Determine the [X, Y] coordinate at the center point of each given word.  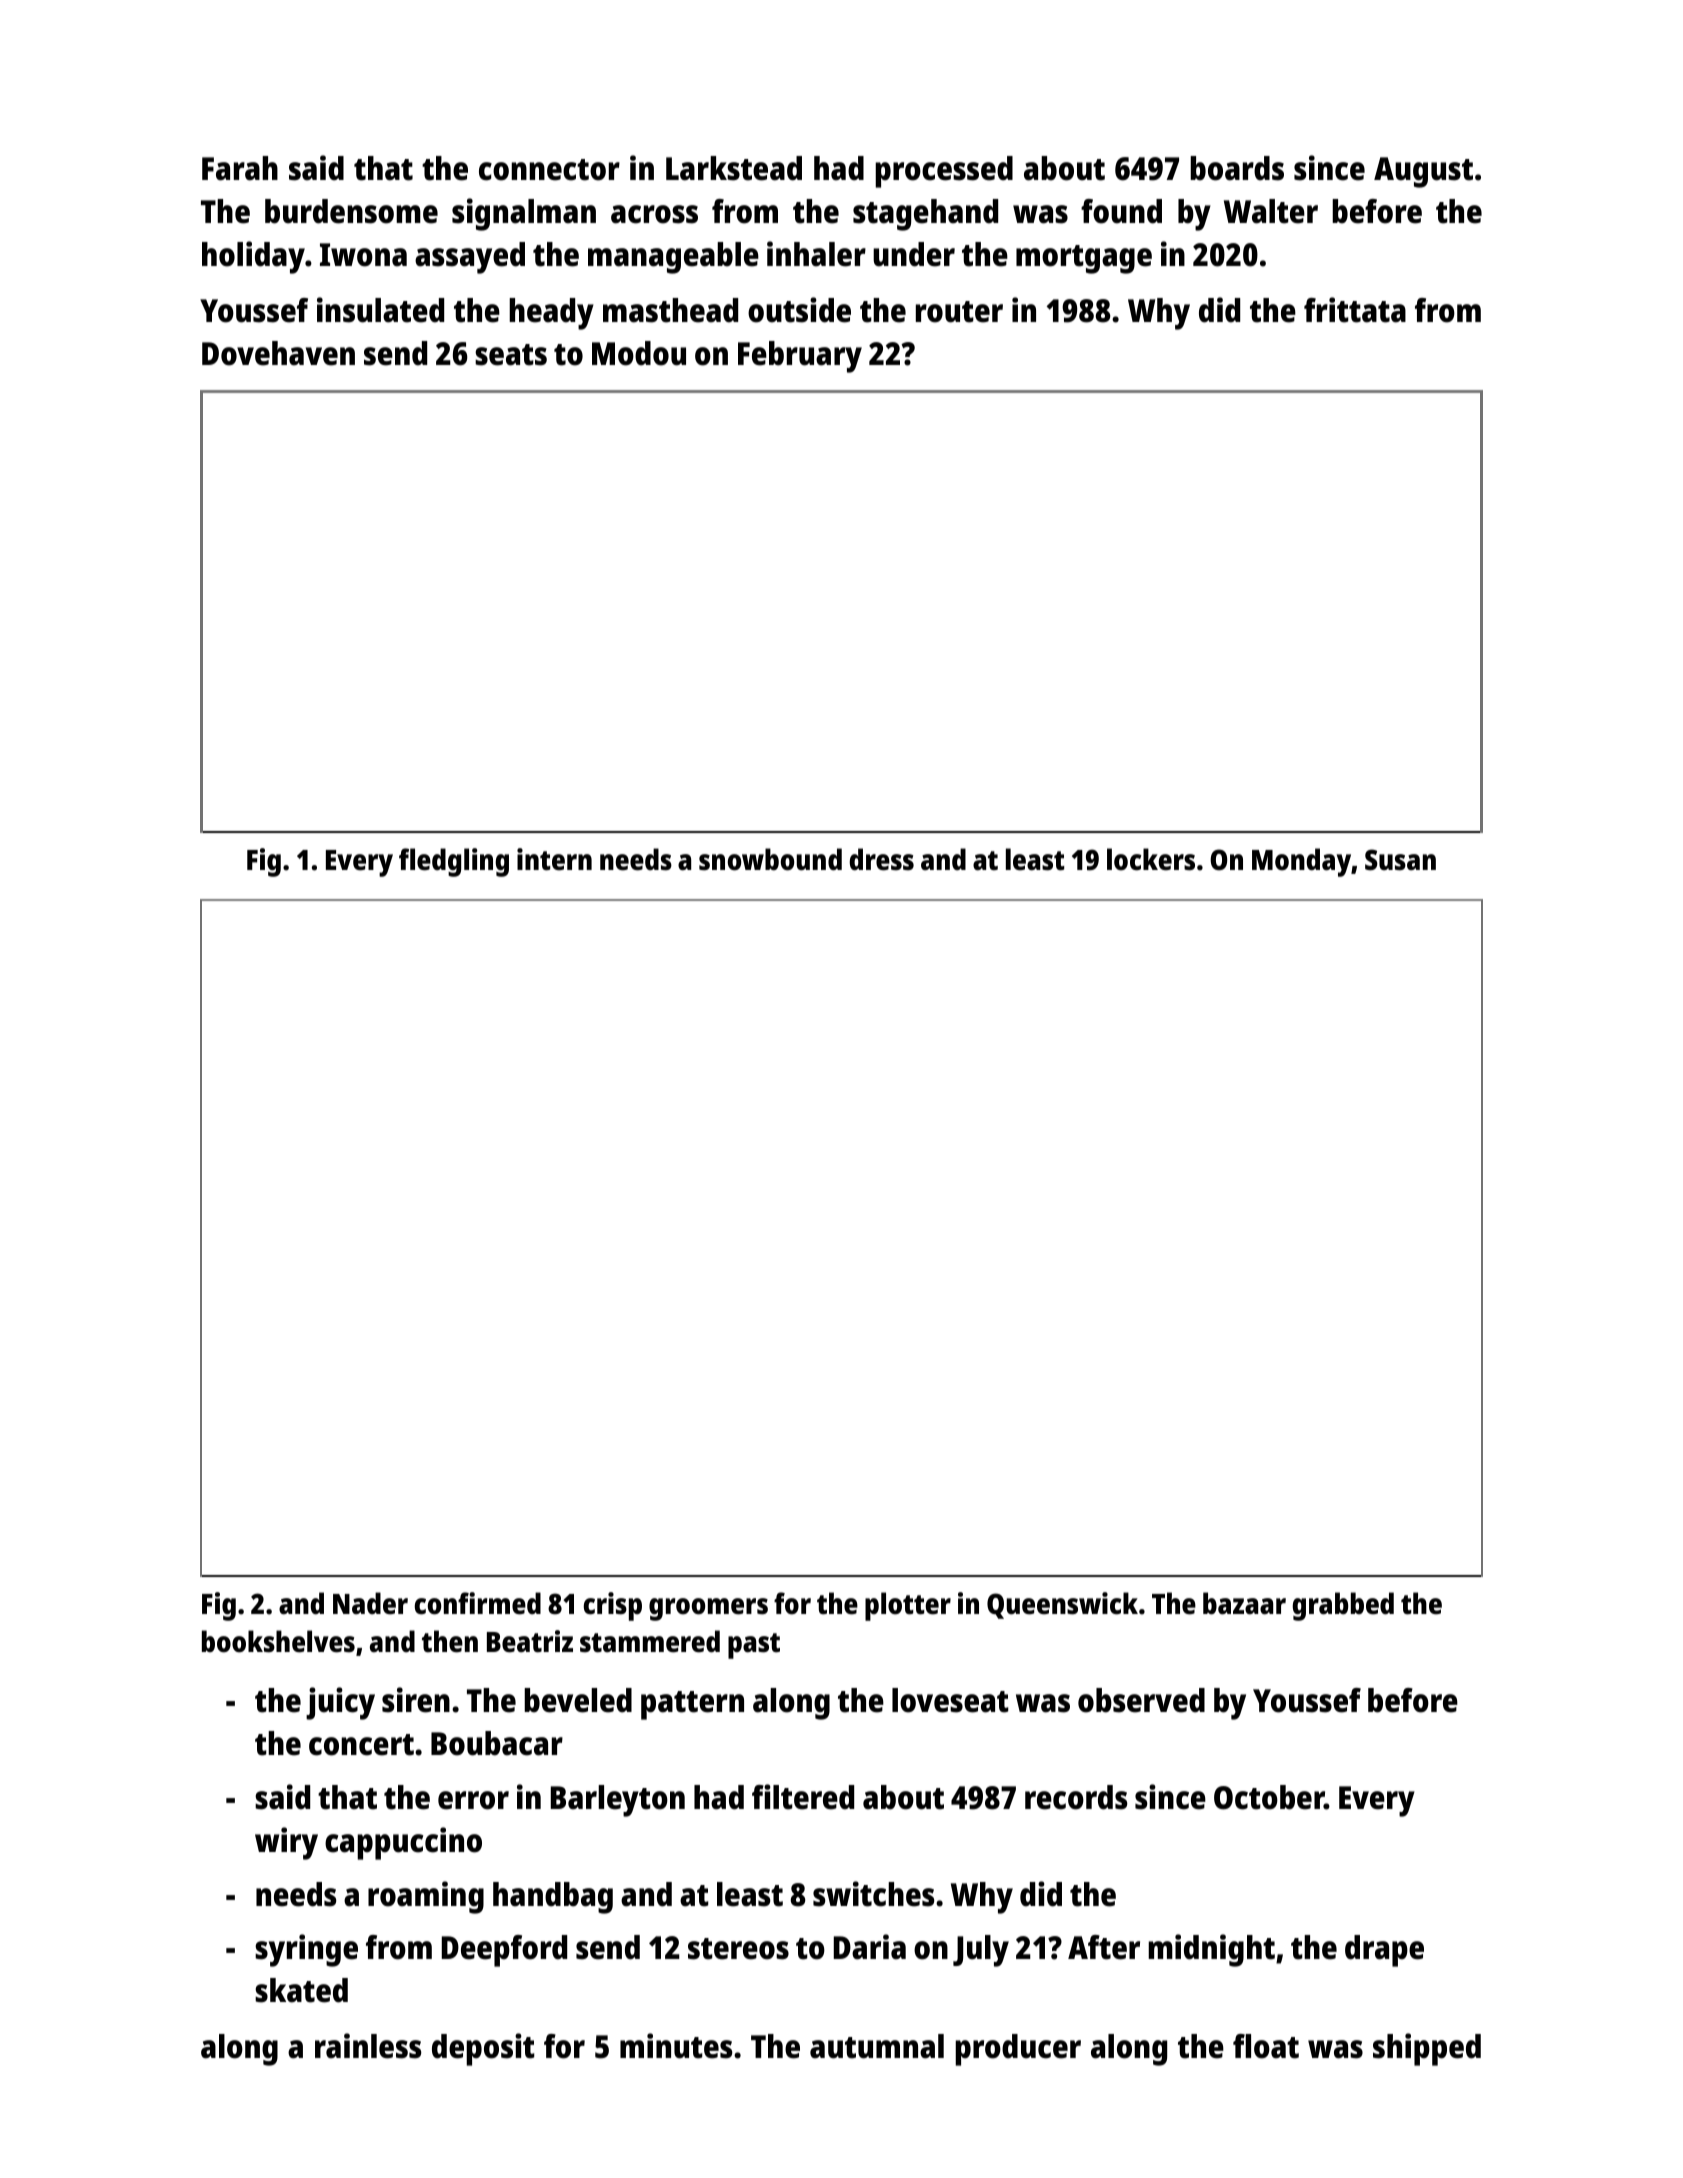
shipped [1427, 2049]
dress [881, 859]
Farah [240, 168]
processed [944, 172]
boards [1237, 168]
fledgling [454, 862]
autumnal [877, 2046]
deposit [483, 2049]
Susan [1400, 860]
